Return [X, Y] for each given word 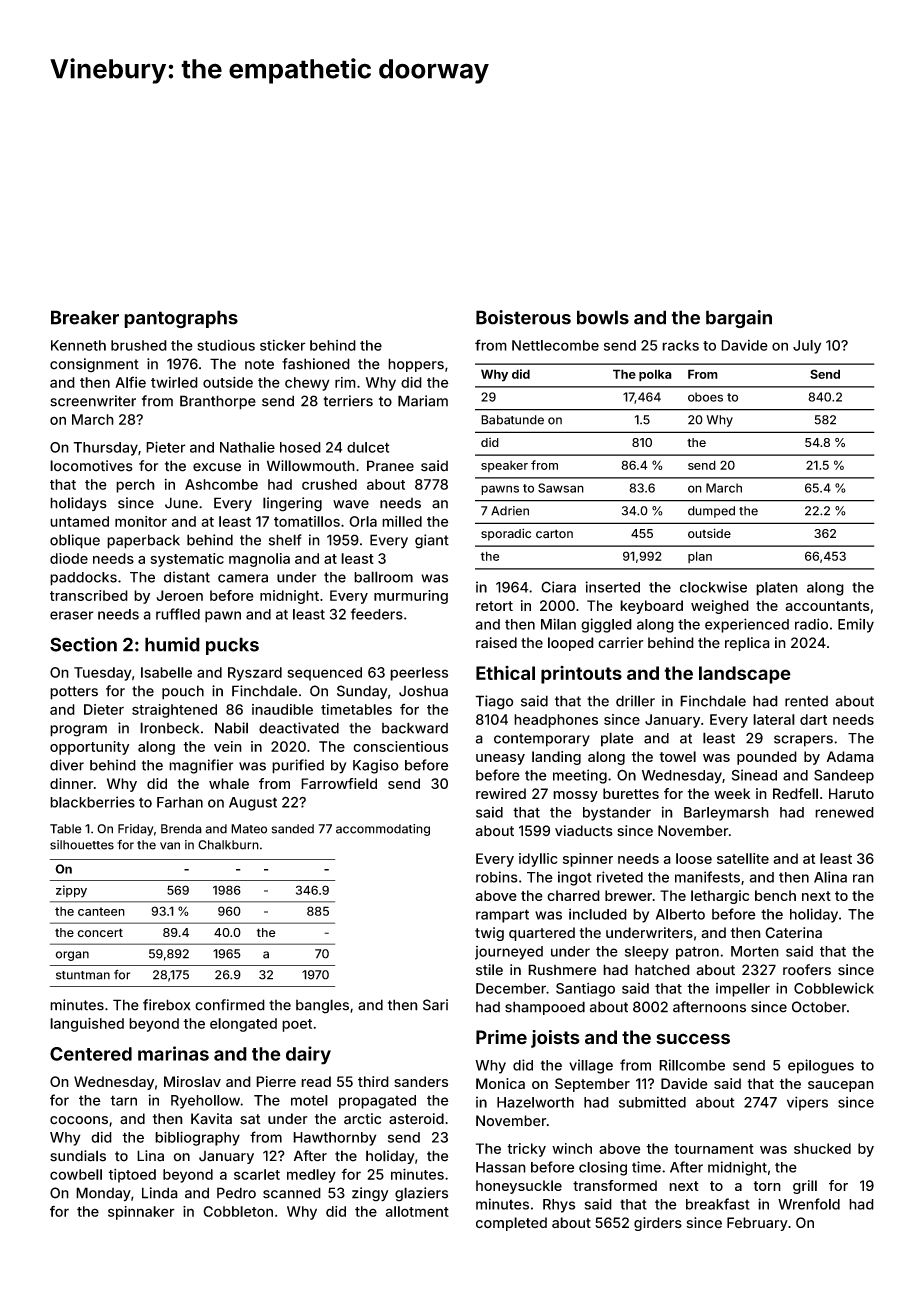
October [819, 1007]
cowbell [76, 1174]
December [511, 988]
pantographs [181, 319]
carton [554, 534]
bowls [603, 317]
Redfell [795, 793]
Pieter [166, 447]
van [170, 846]
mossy [575, 796]
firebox [166, 1005]
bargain [739, 319]
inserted [612, 587]
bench [775, 895]
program [78, 731]
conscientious [400, 746]
